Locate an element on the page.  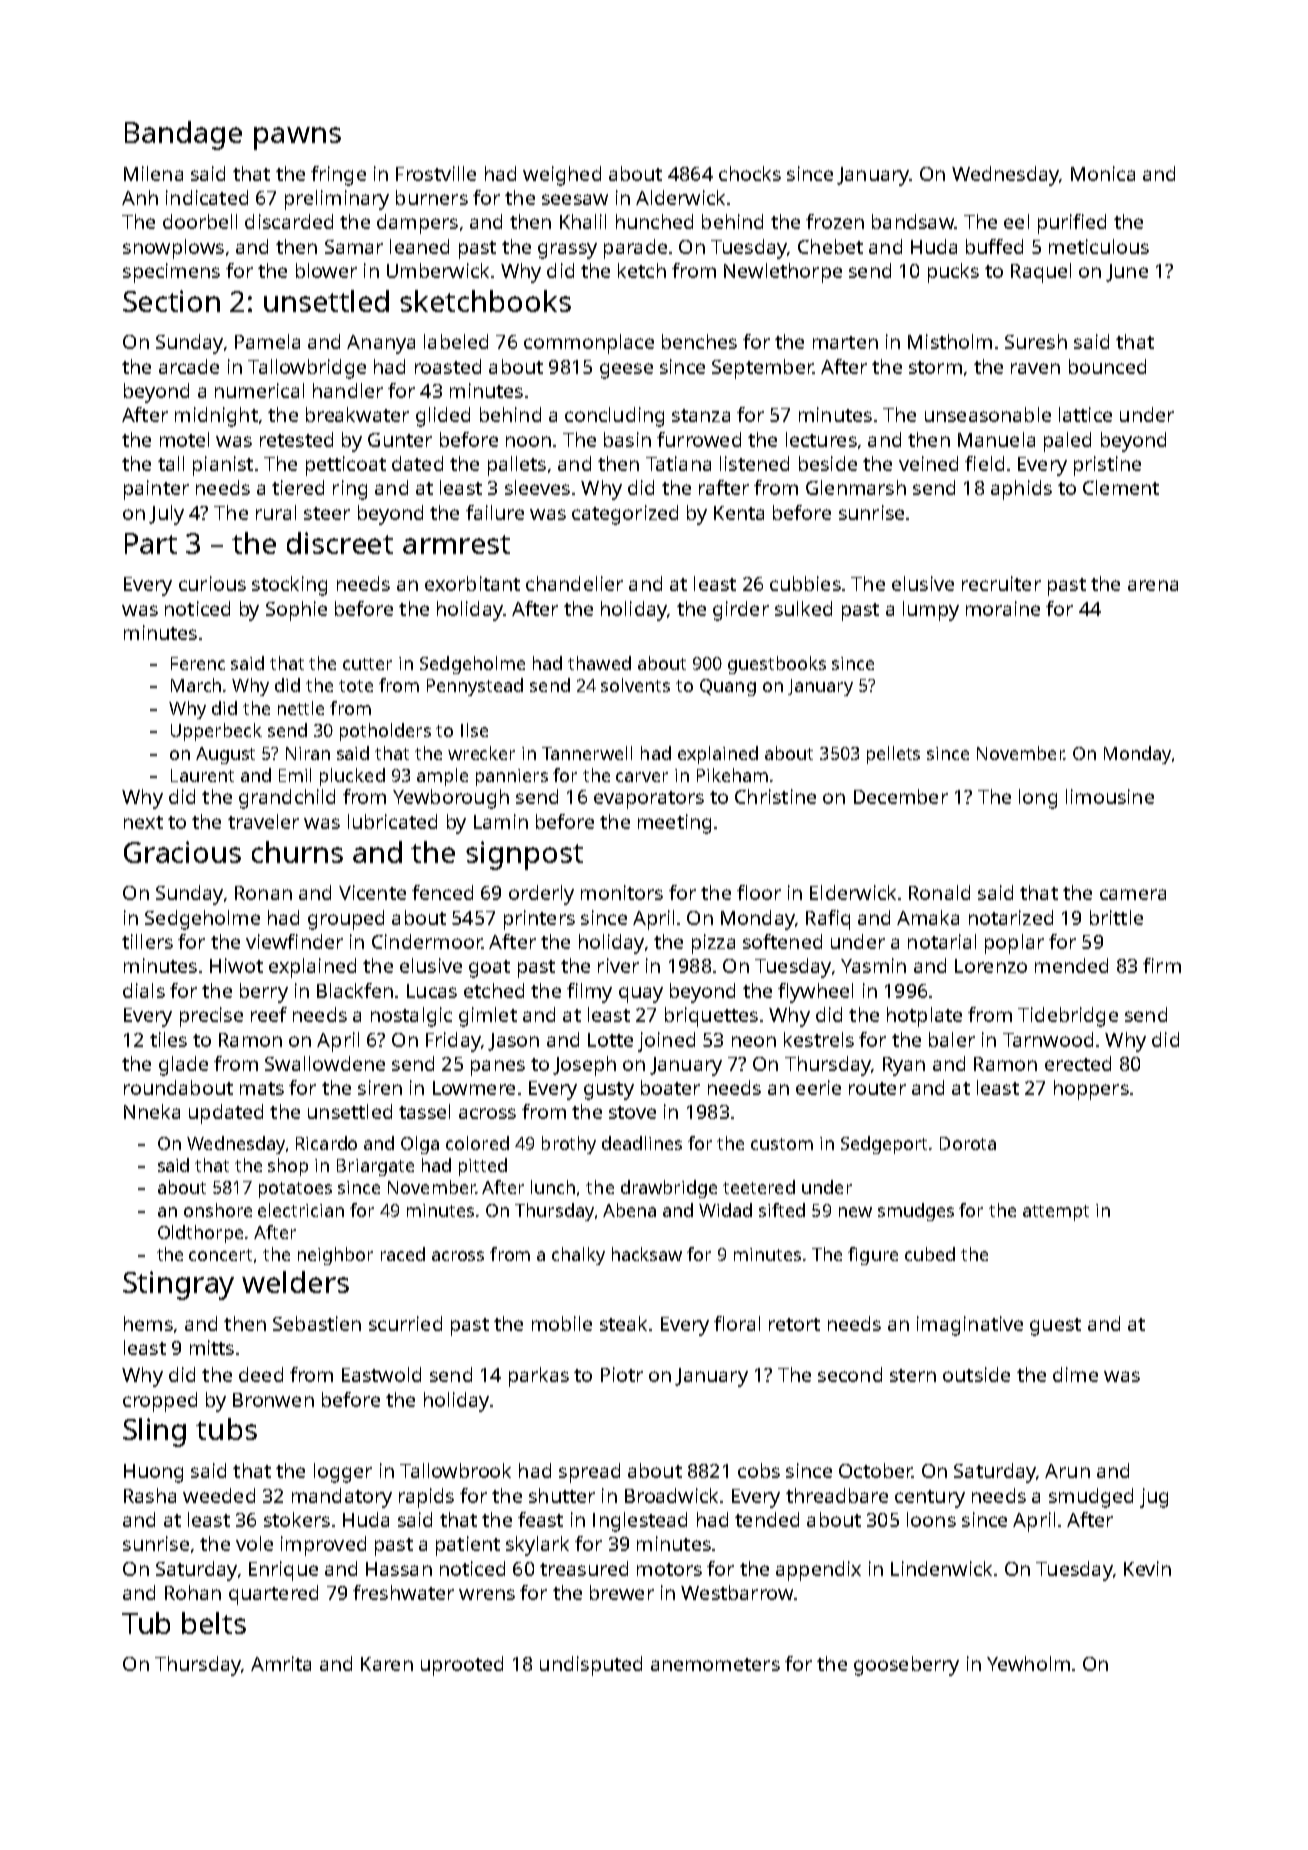
Section is located at coordinates (171, 301).
